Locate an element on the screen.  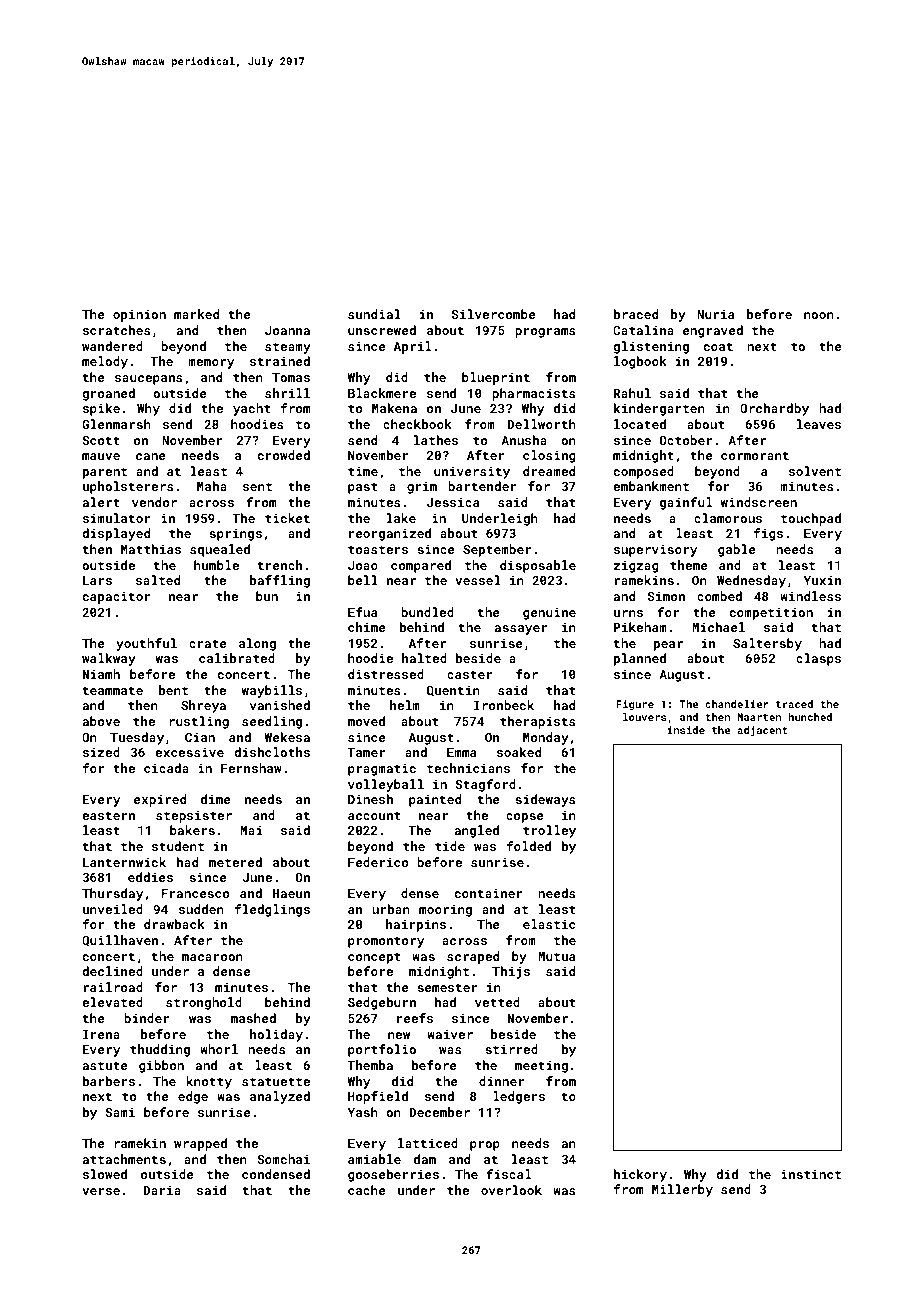
sent is located at coordinates (257, 486).
